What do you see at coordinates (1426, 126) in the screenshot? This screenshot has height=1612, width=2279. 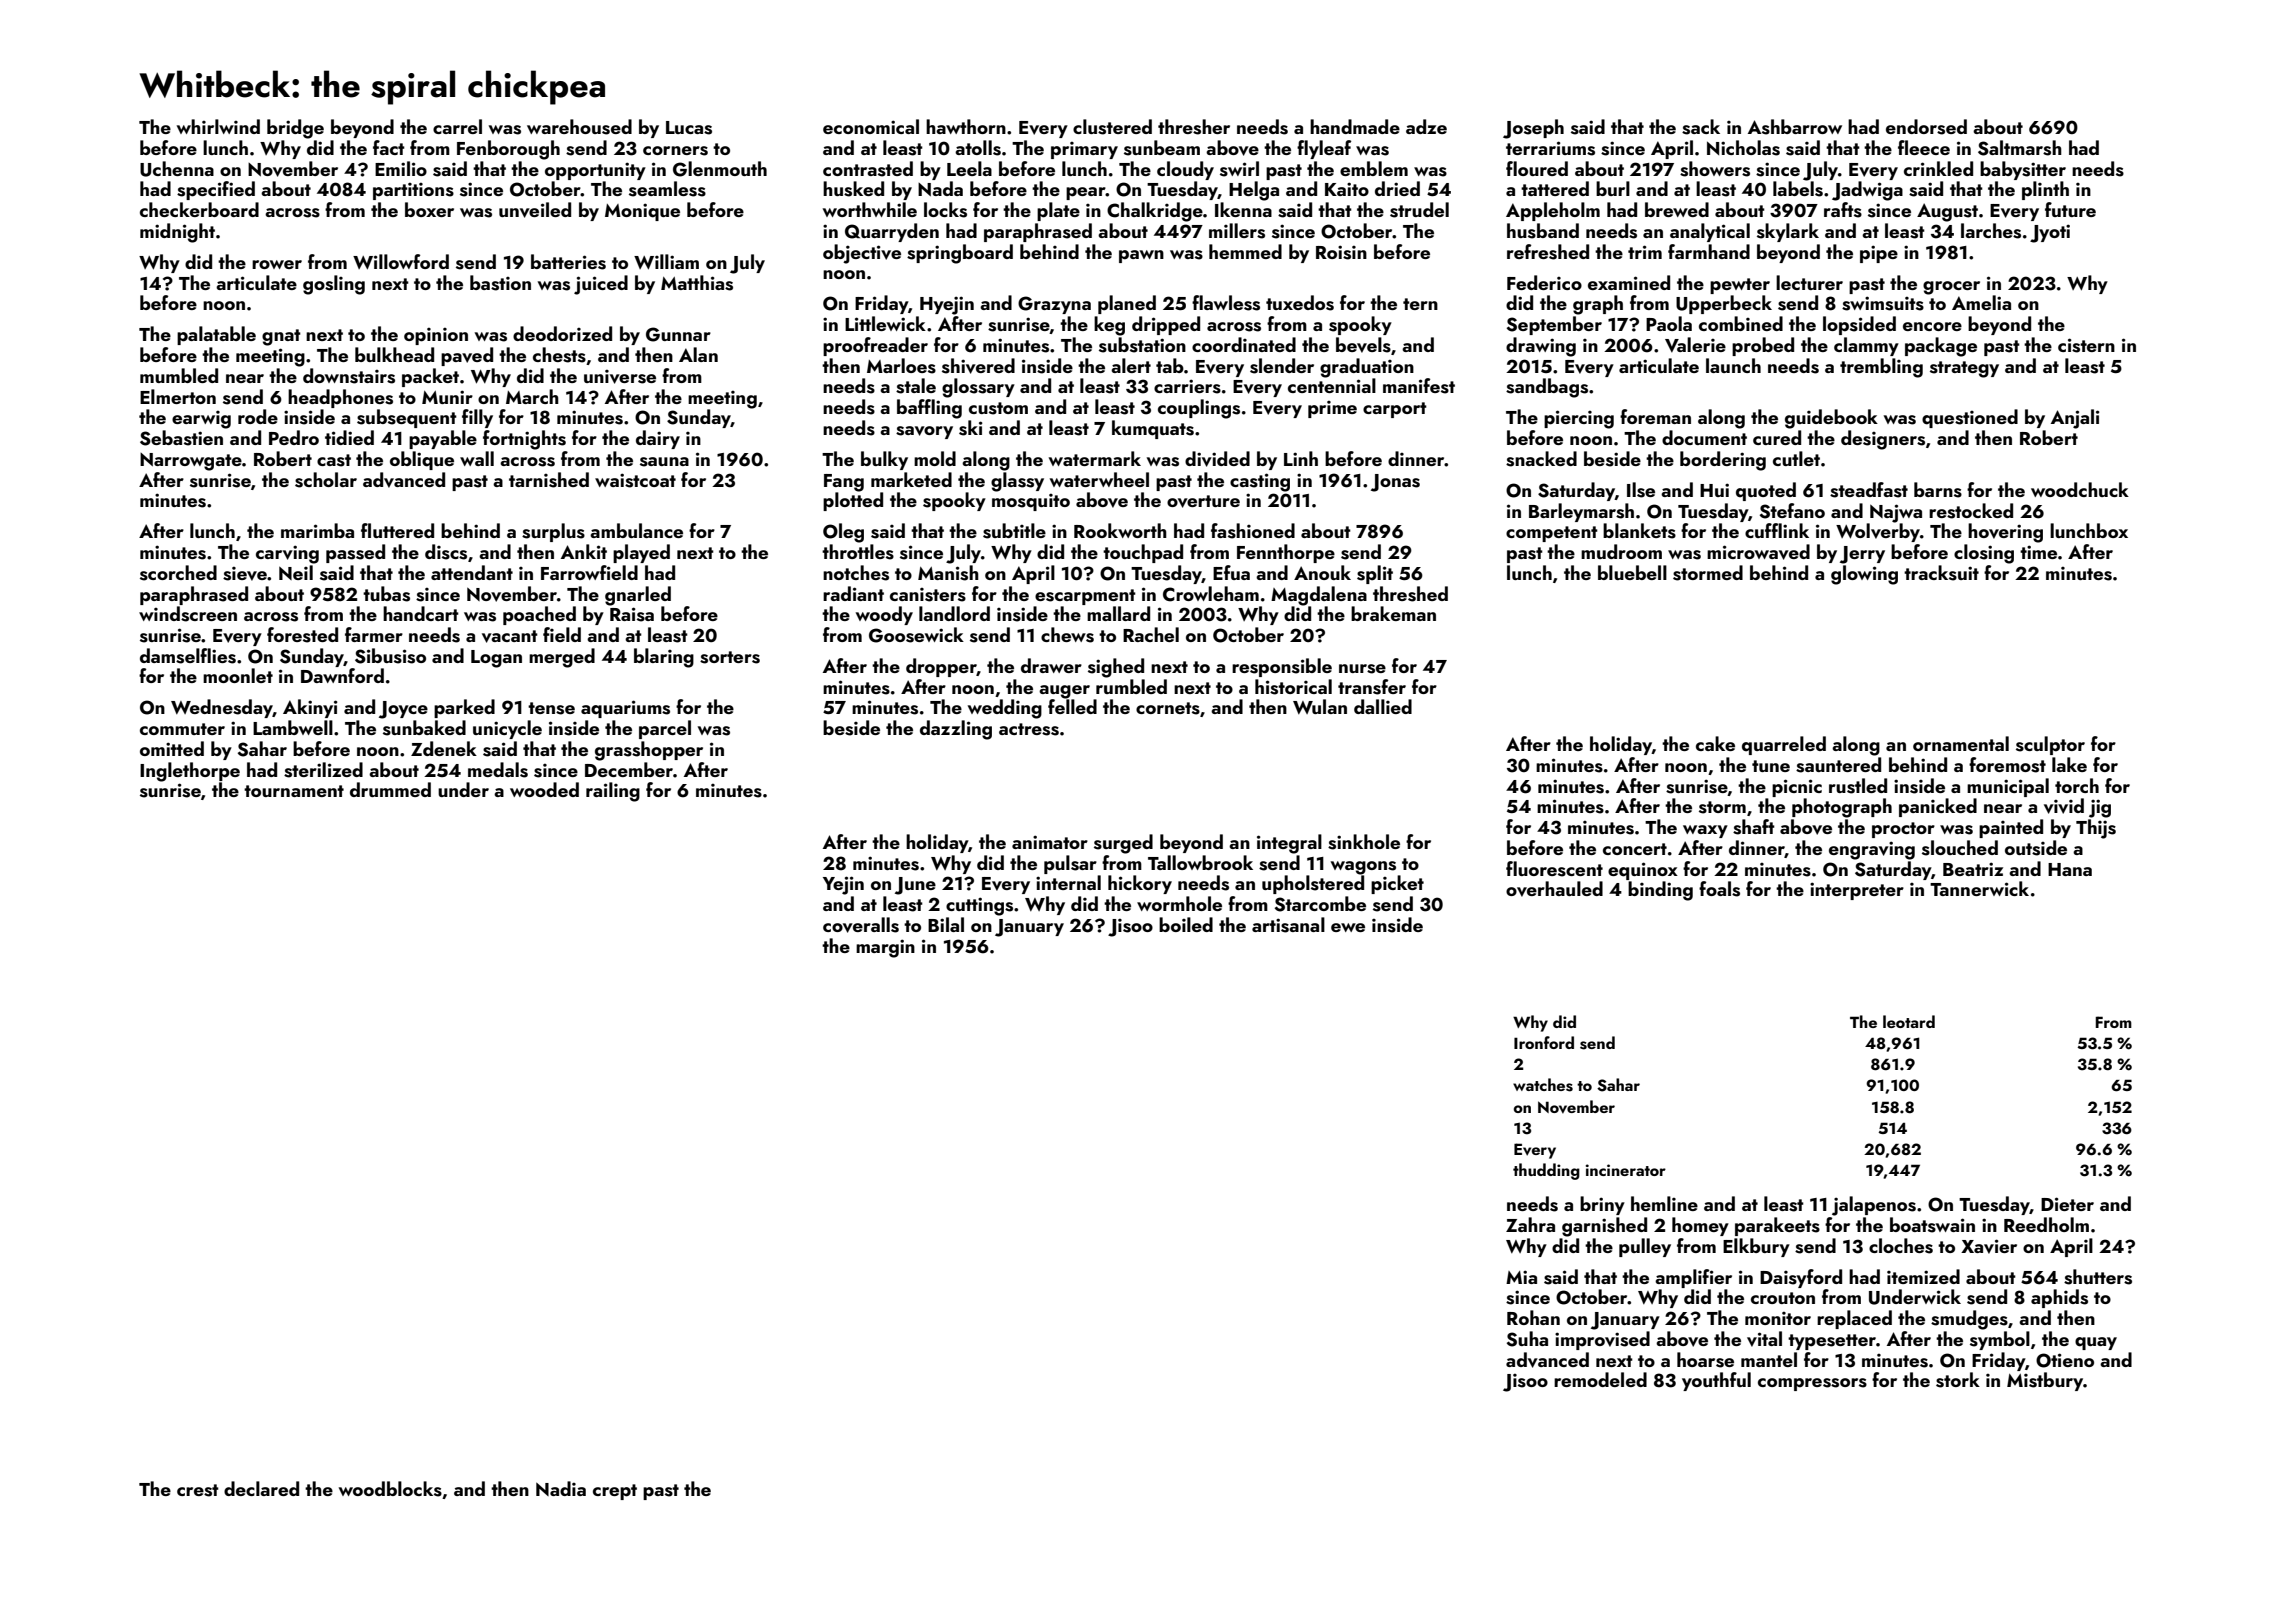 I see `adze` at bounding box center [1426, 126].
